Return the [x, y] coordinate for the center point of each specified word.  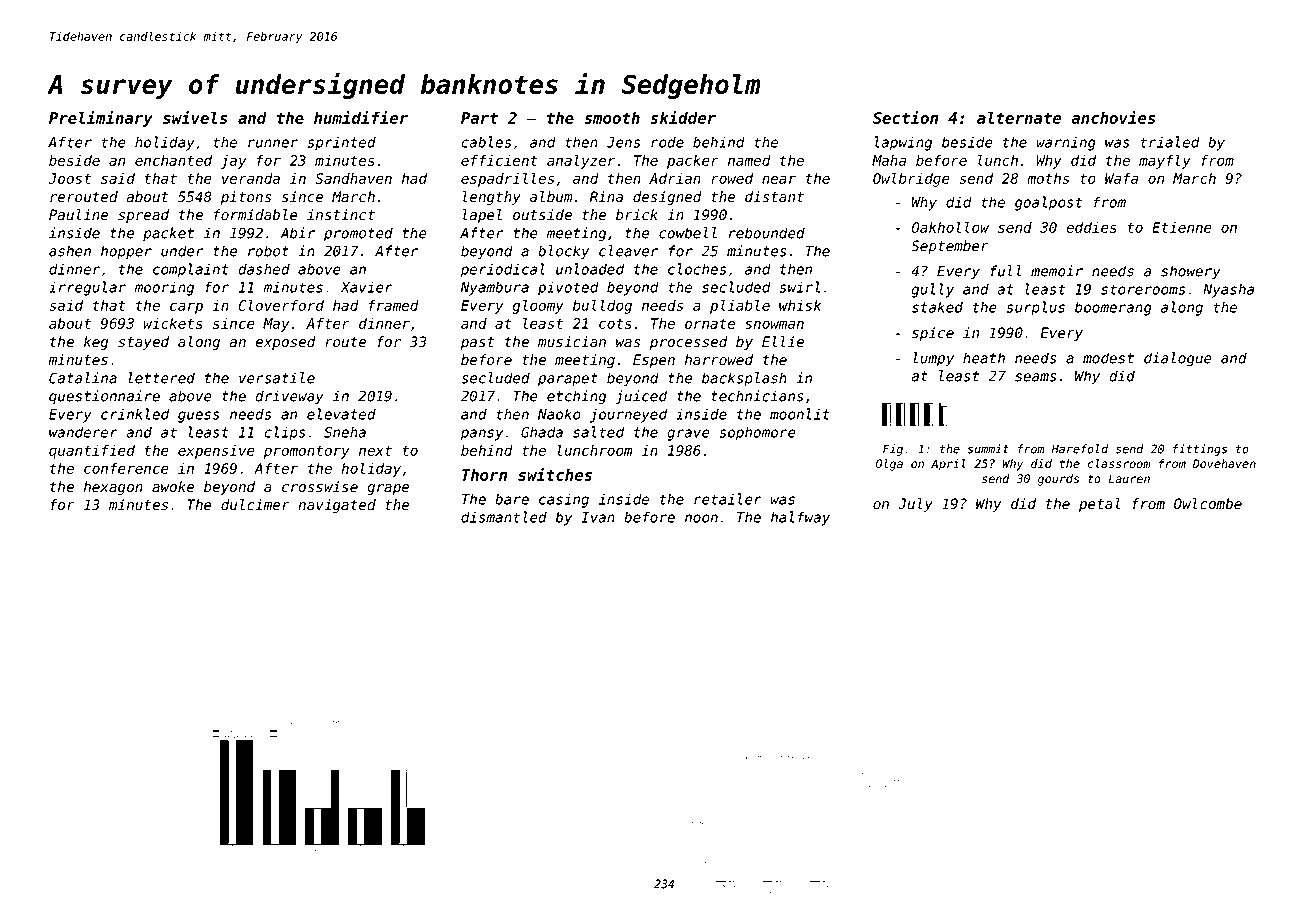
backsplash [744, 379]
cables [486, 142]
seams [1035, 377]
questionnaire [104, 397]
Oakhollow [950, 227]
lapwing [903, 143]
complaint [191, 270]
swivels [195, 117]
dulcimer [255, 505]
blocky [563, 252]
